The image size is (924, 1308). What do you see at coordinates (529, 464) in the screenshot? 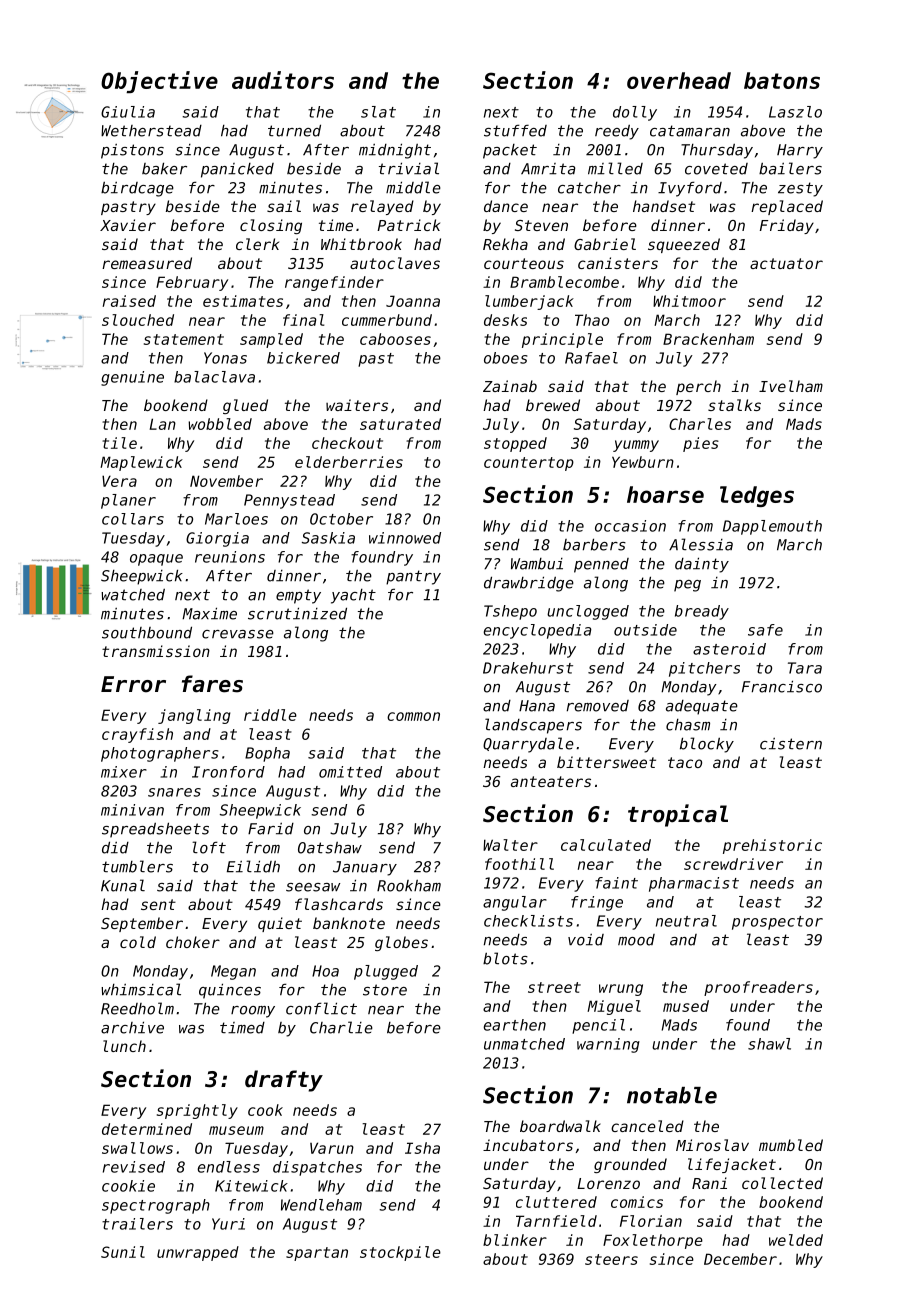
I see `countertop` at bounding box center [529, 464].
